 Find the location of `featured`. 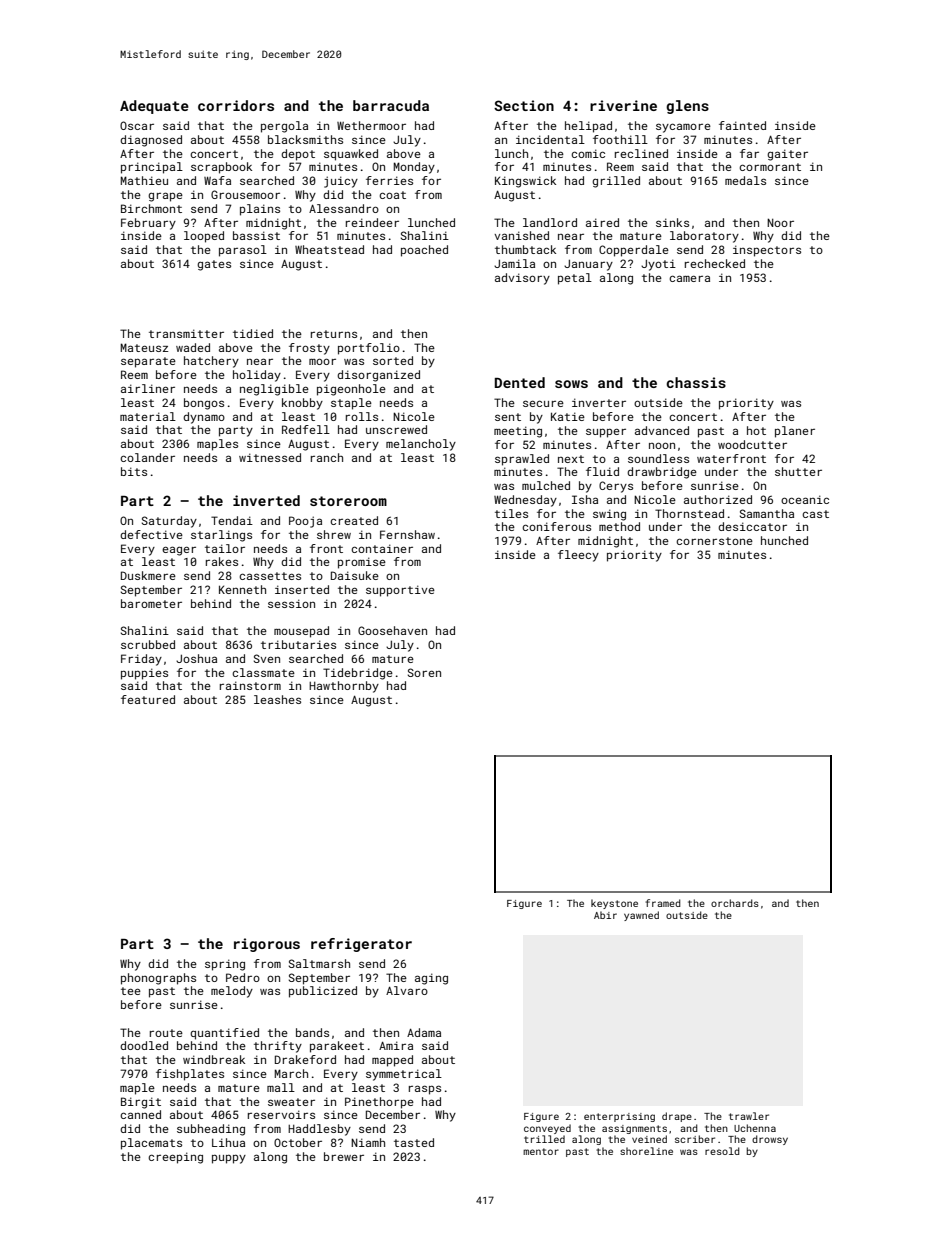

featured is located at coordinates (148, 699).
